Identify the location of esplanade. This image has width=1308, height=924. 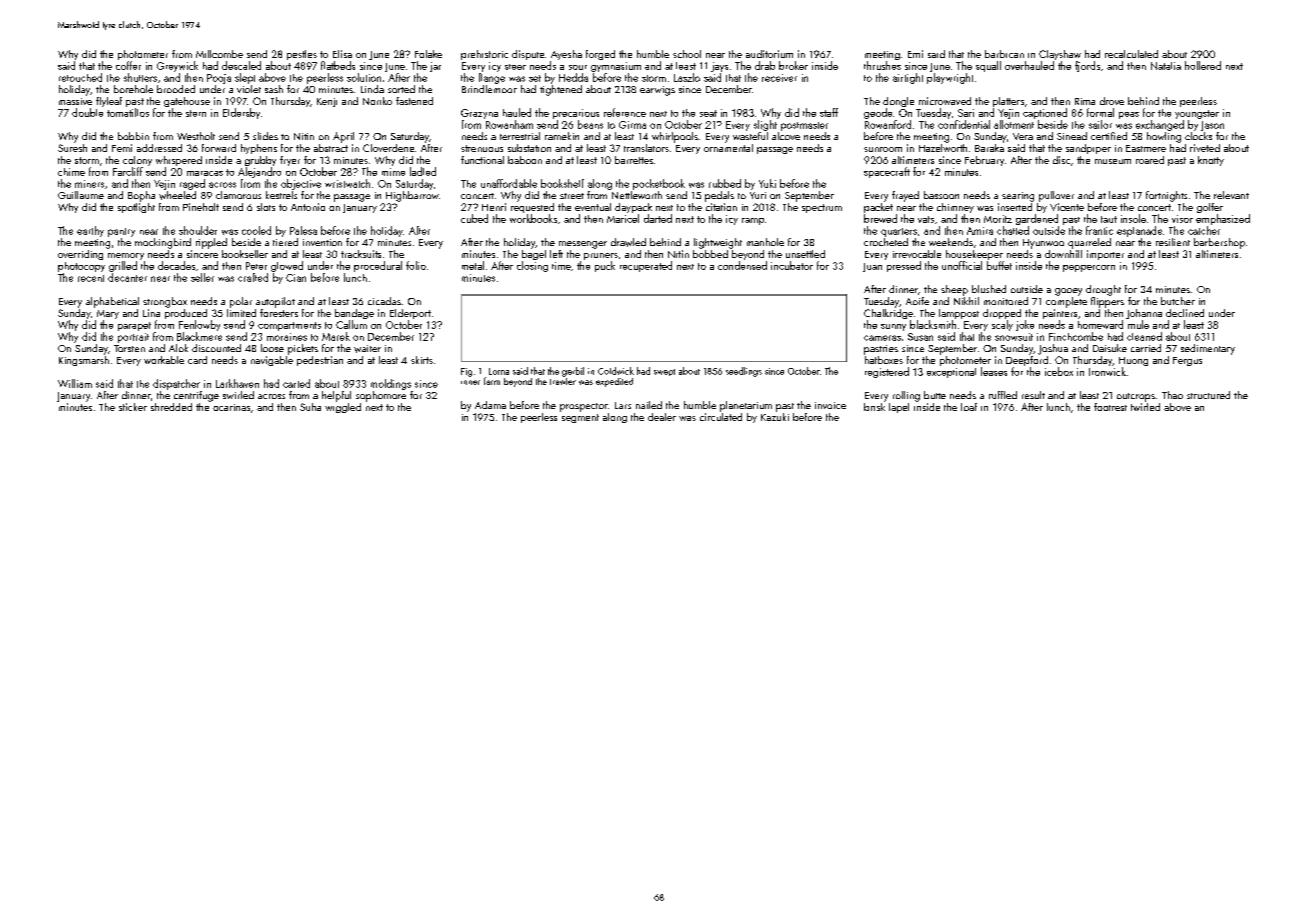
(1139, 231).
